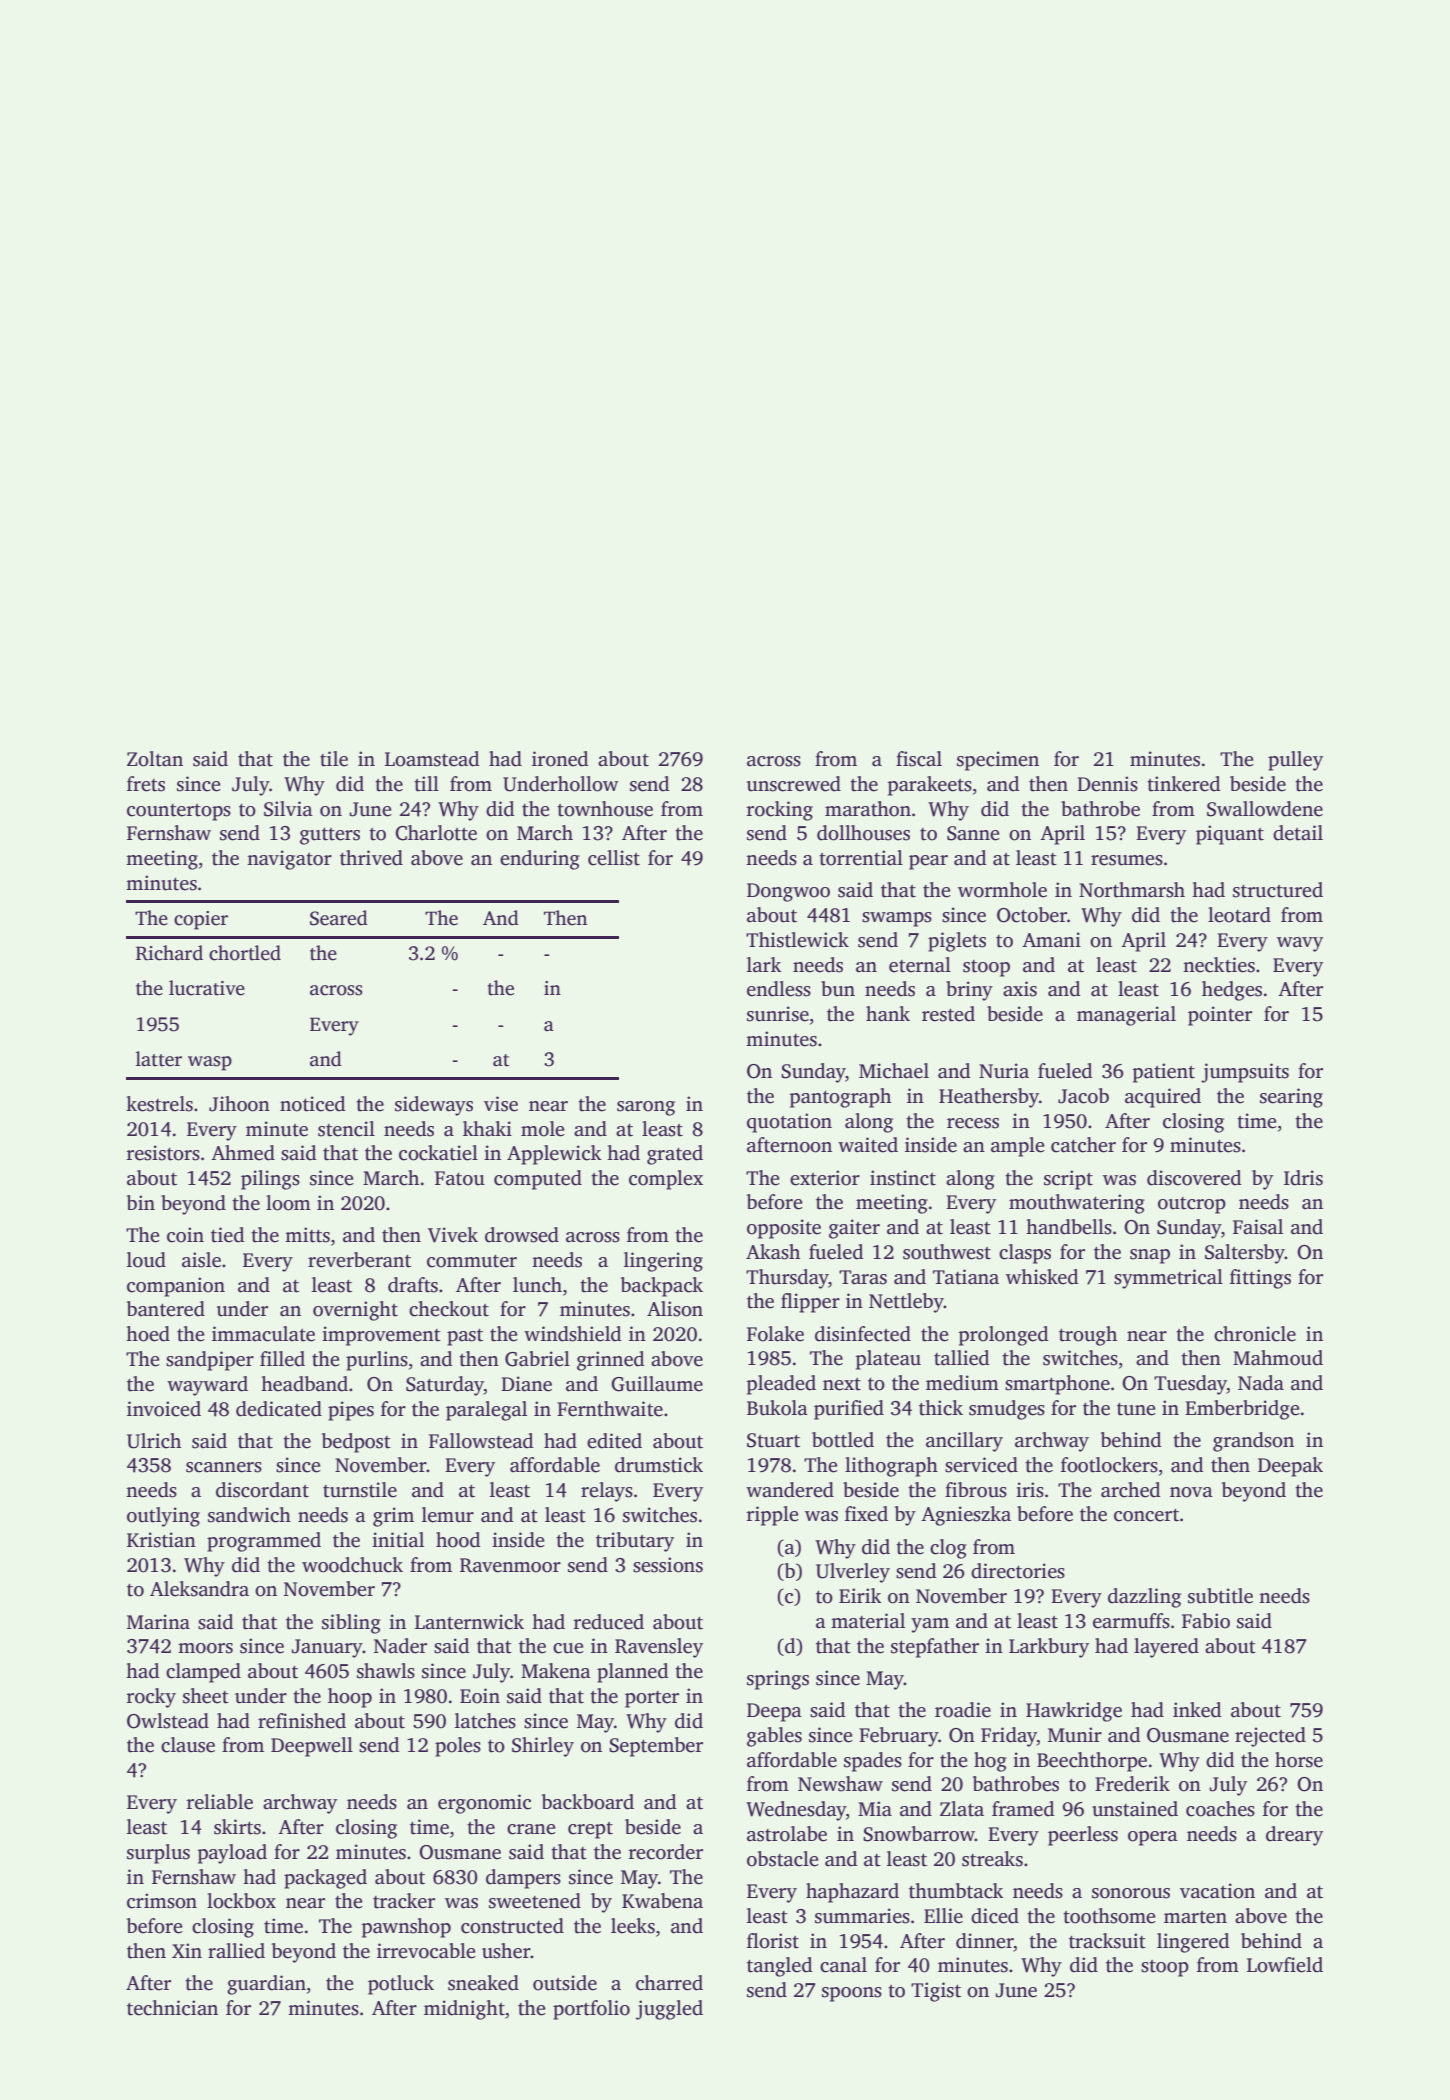 Image resolution: width=1450 pixels, height=2100 pixels. Describe the element at coordinates (162, 1901) in the page. I see `crimson` at that location.
